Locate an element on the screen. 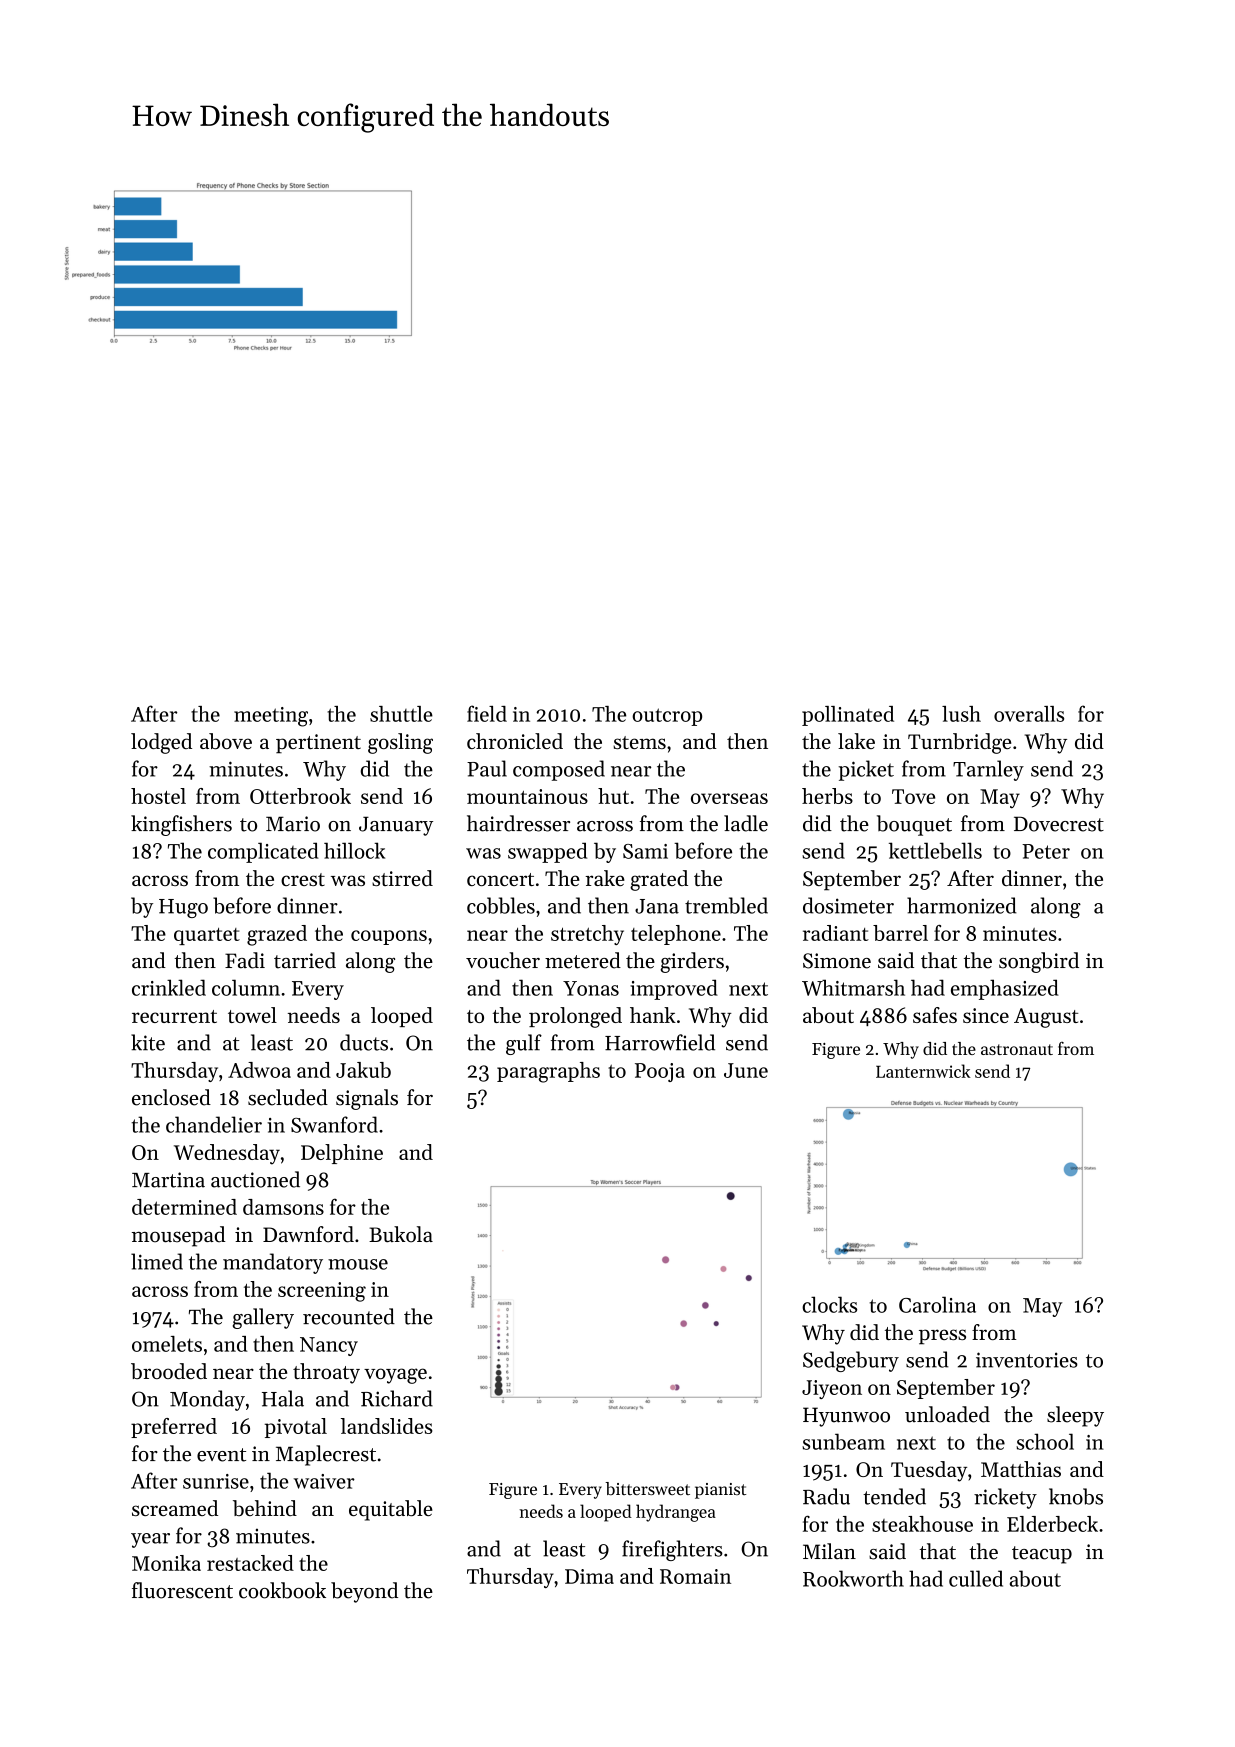 This screenshot has width=1235, height=1747. bittersweet is located at coordinates (647, 1488).
